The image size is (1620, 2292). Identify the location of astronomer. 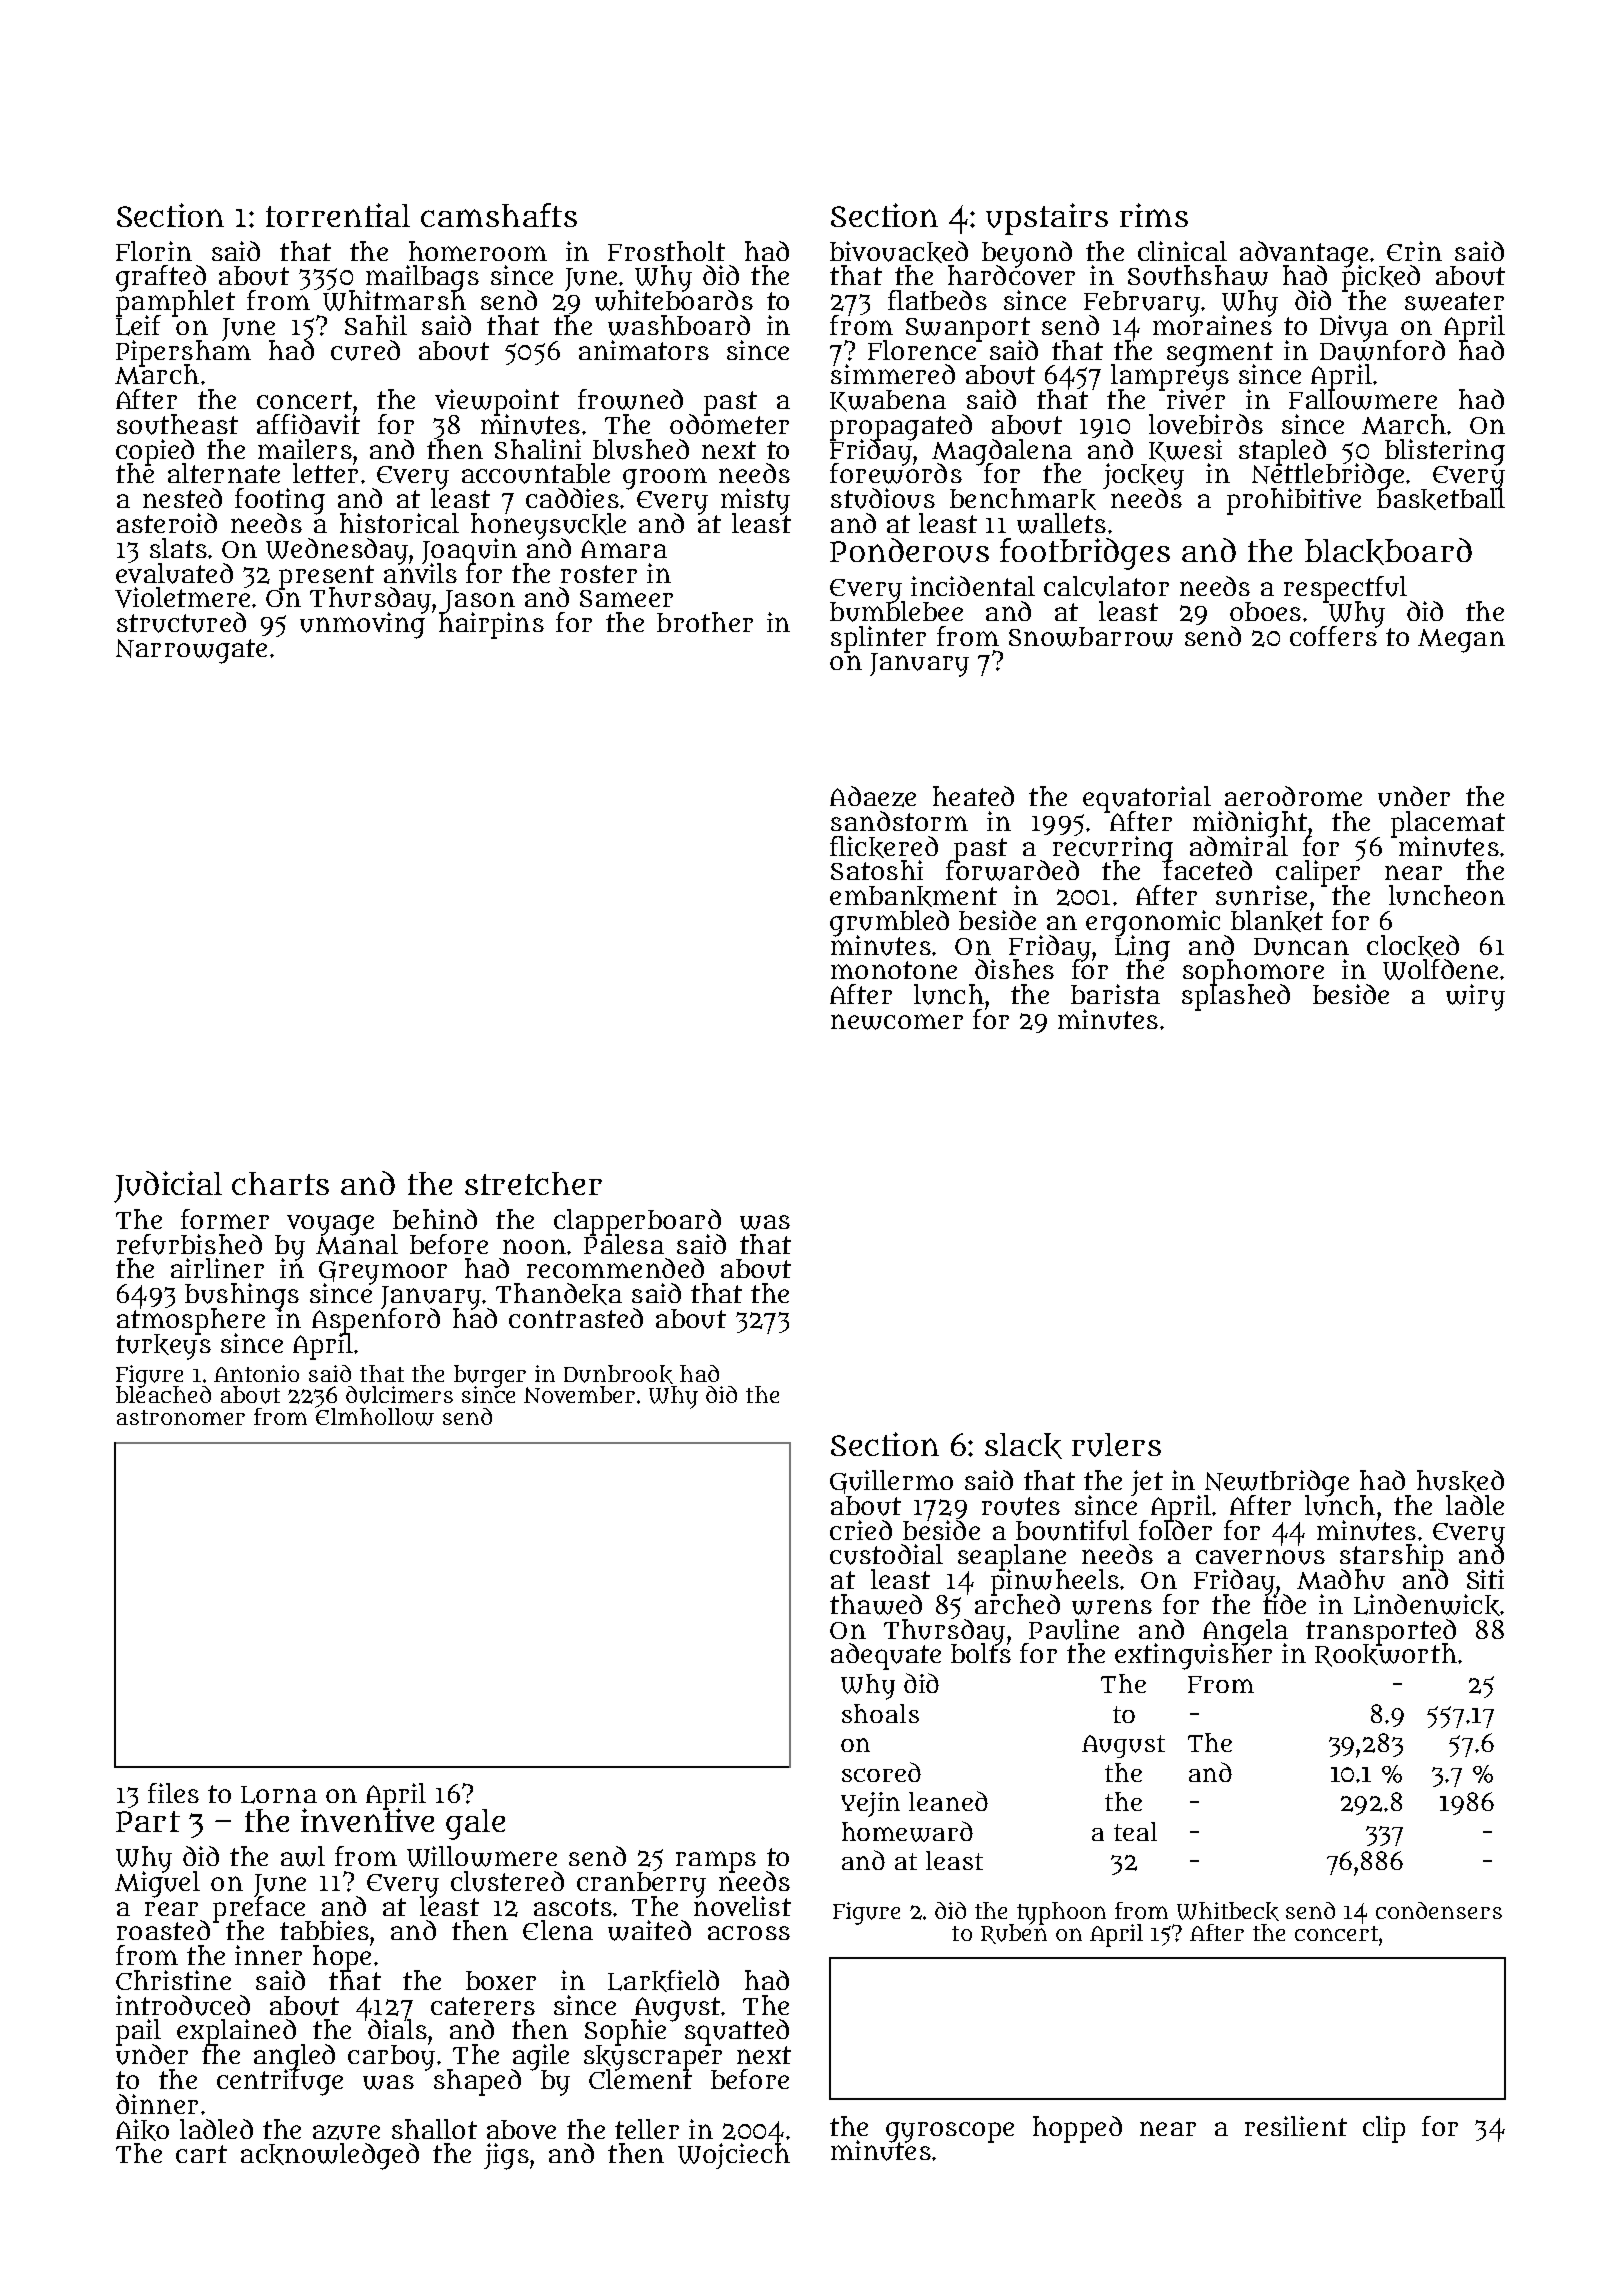
(181, 1417).
